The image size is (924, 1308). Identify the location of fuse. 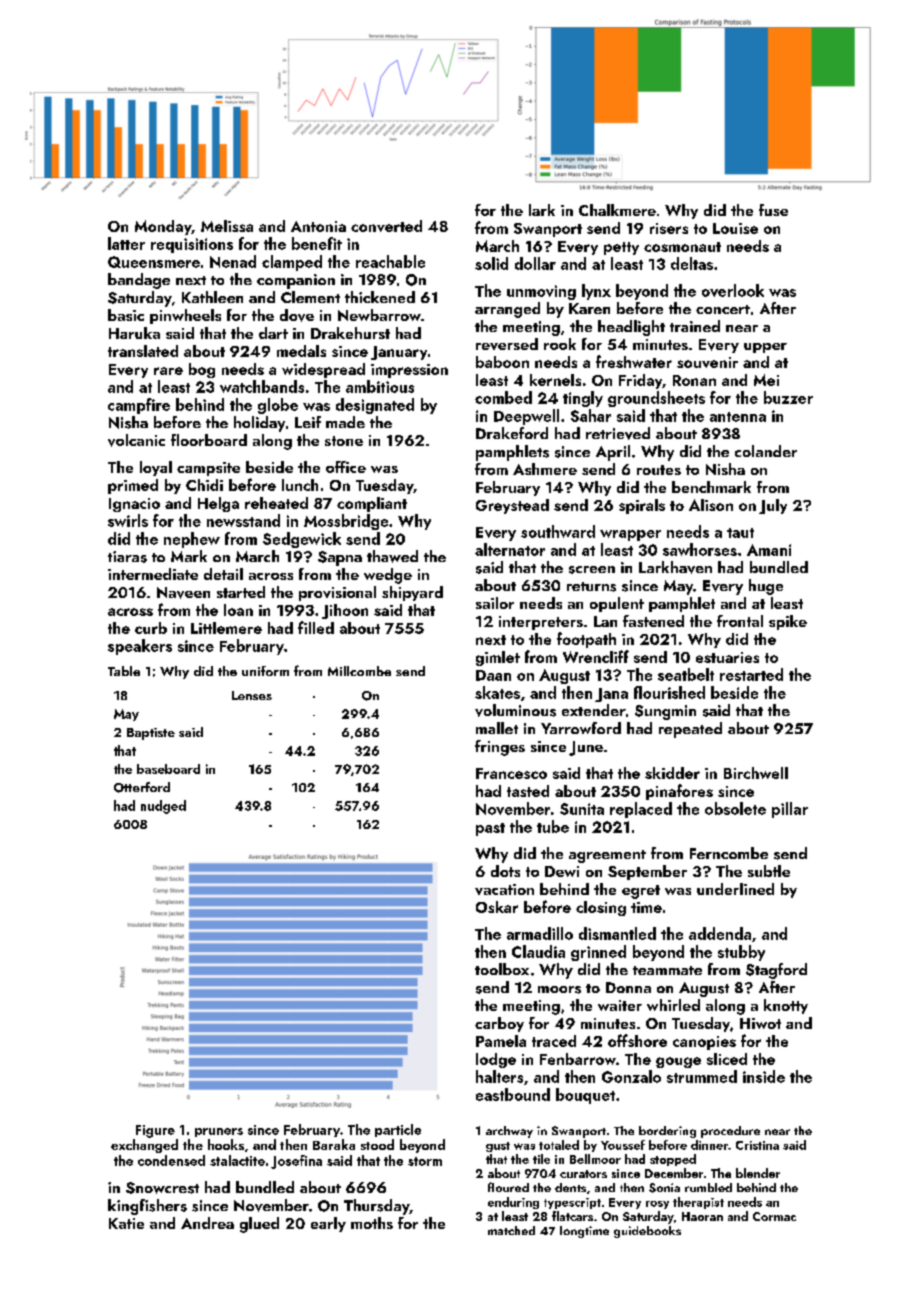
(773, 210).
